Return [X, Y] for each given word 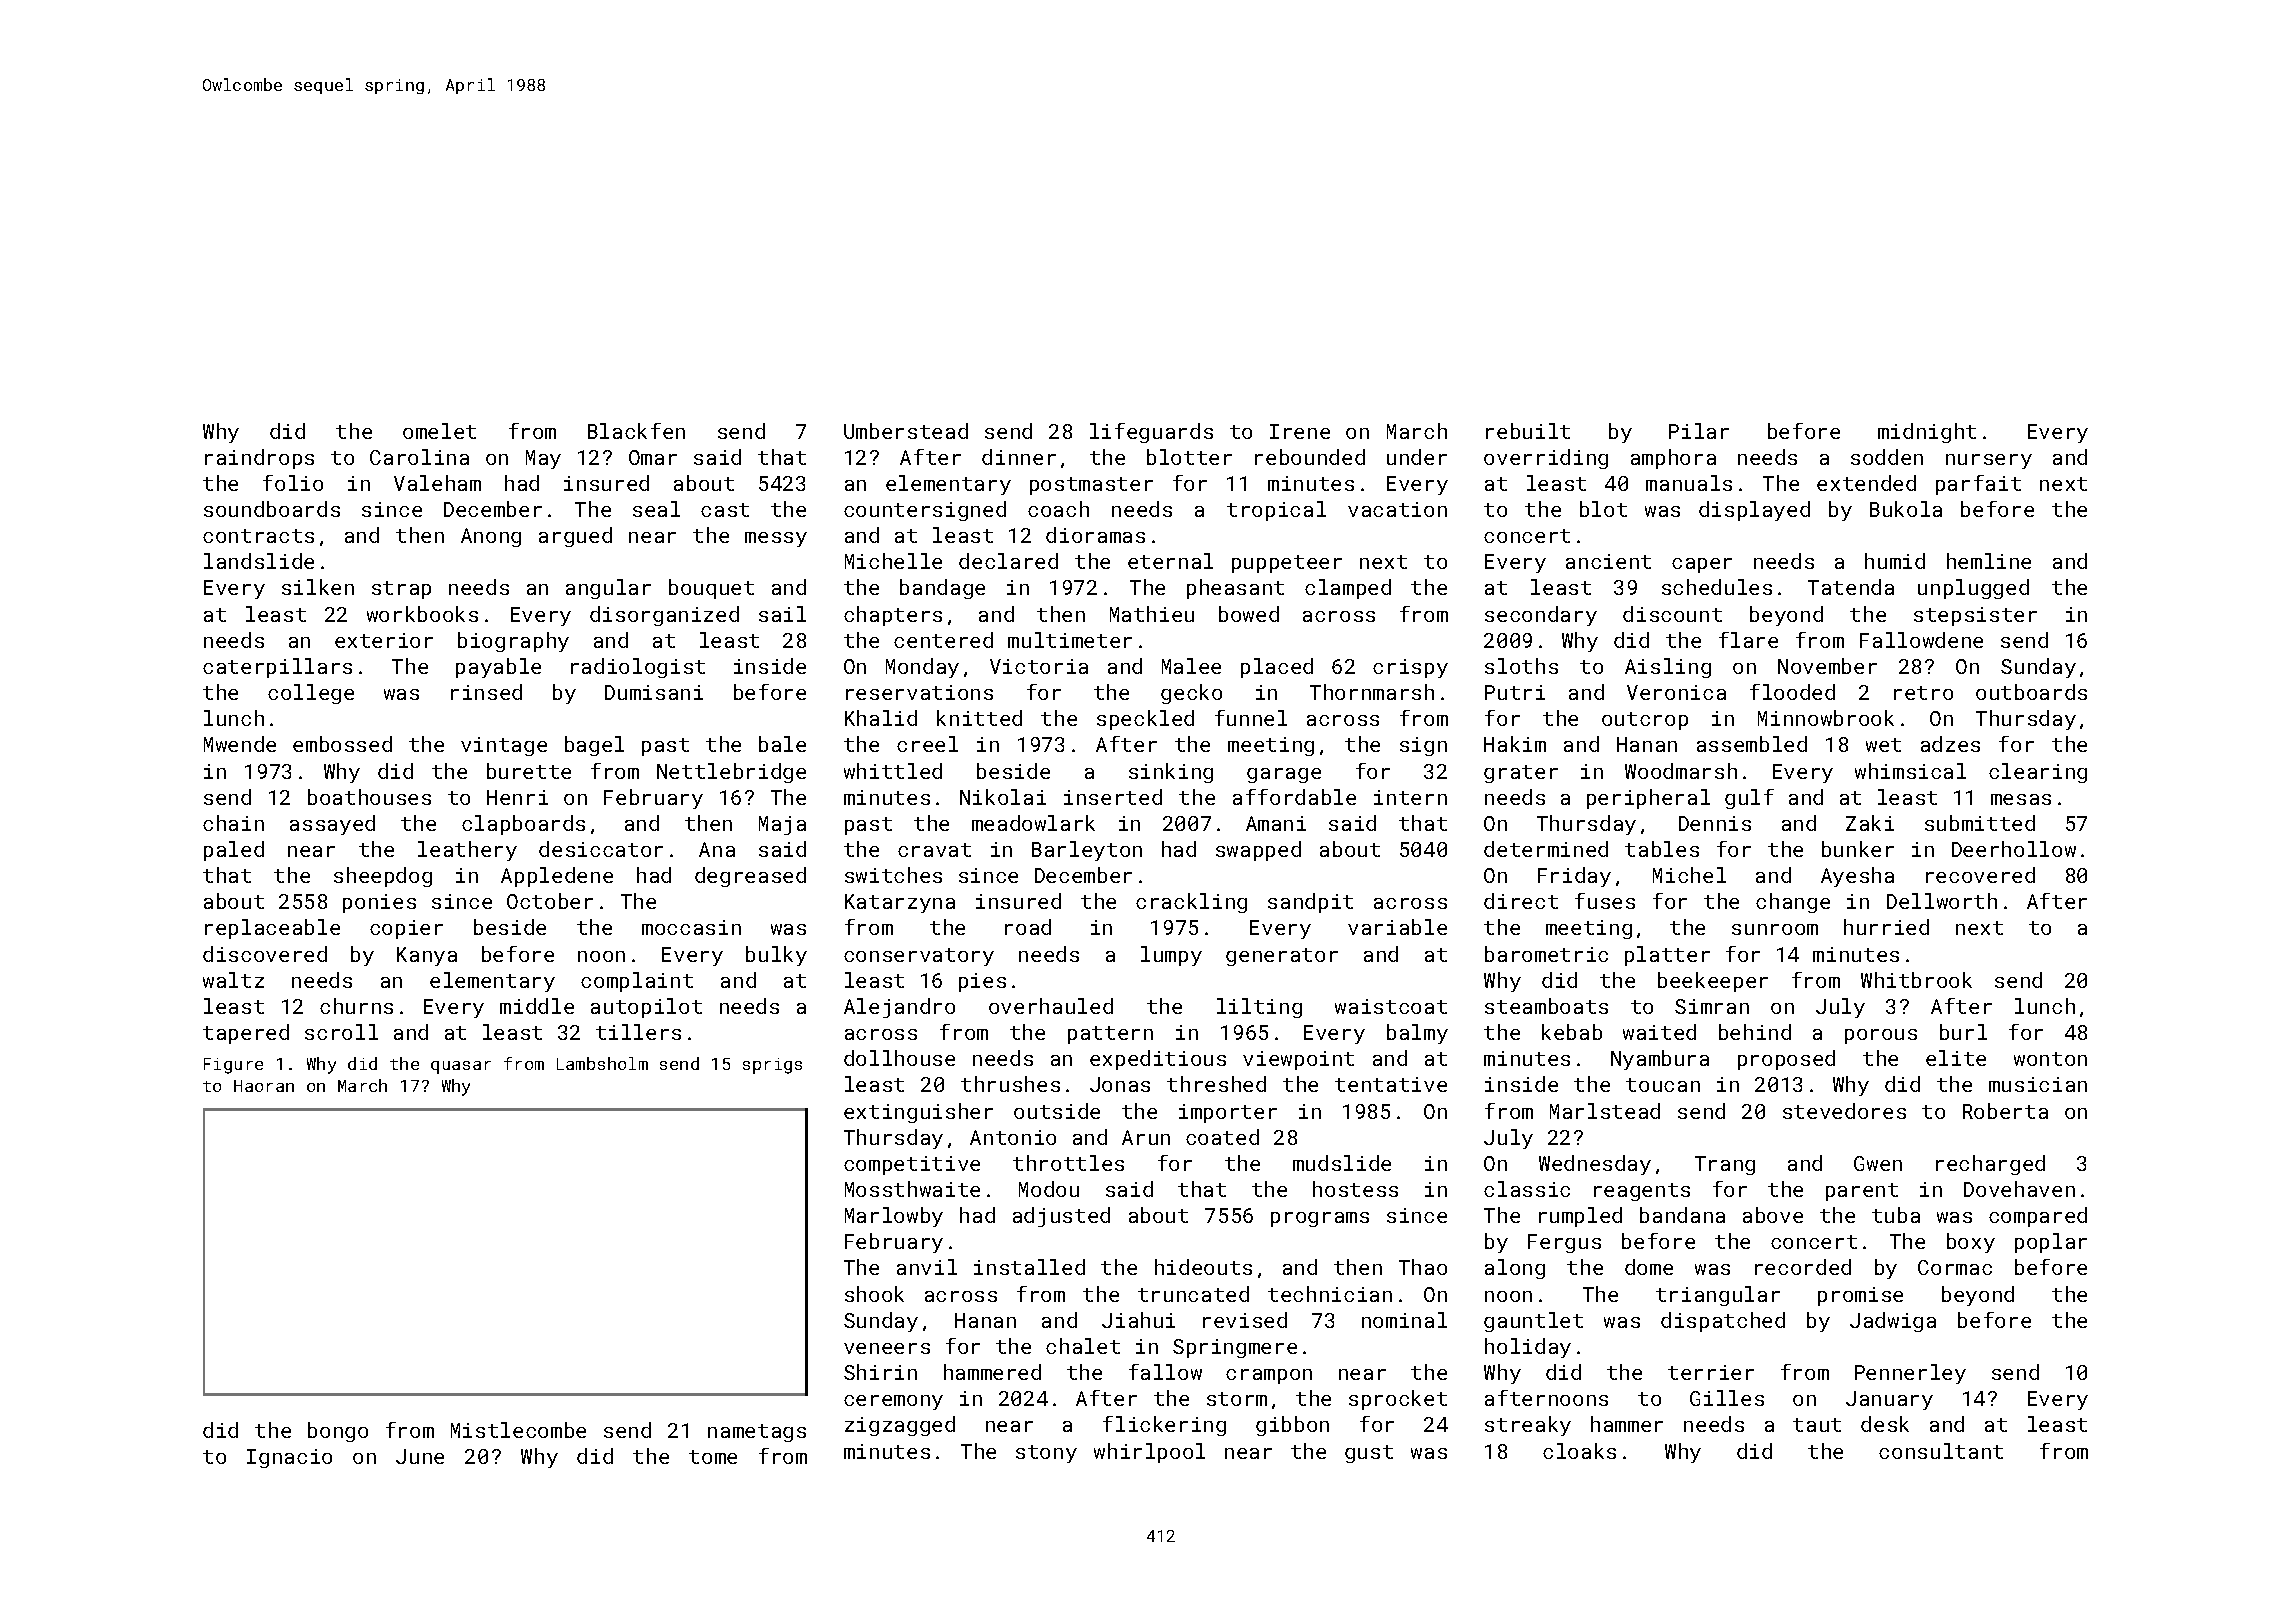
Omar [653, 457]
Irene [1300, 431]
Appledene [557, 877]
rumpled [1580, 1217]
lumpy [1171, 956]
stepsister [1975, 616]
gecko [1191, 694]
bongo [338, 1432]
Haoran [264, 1086]
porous [1881, 1036]
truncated [1193, 1294]
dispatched [1723, 1322]
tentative [1391, 1084]
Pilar [1699, 431]
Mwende [240, 744]
